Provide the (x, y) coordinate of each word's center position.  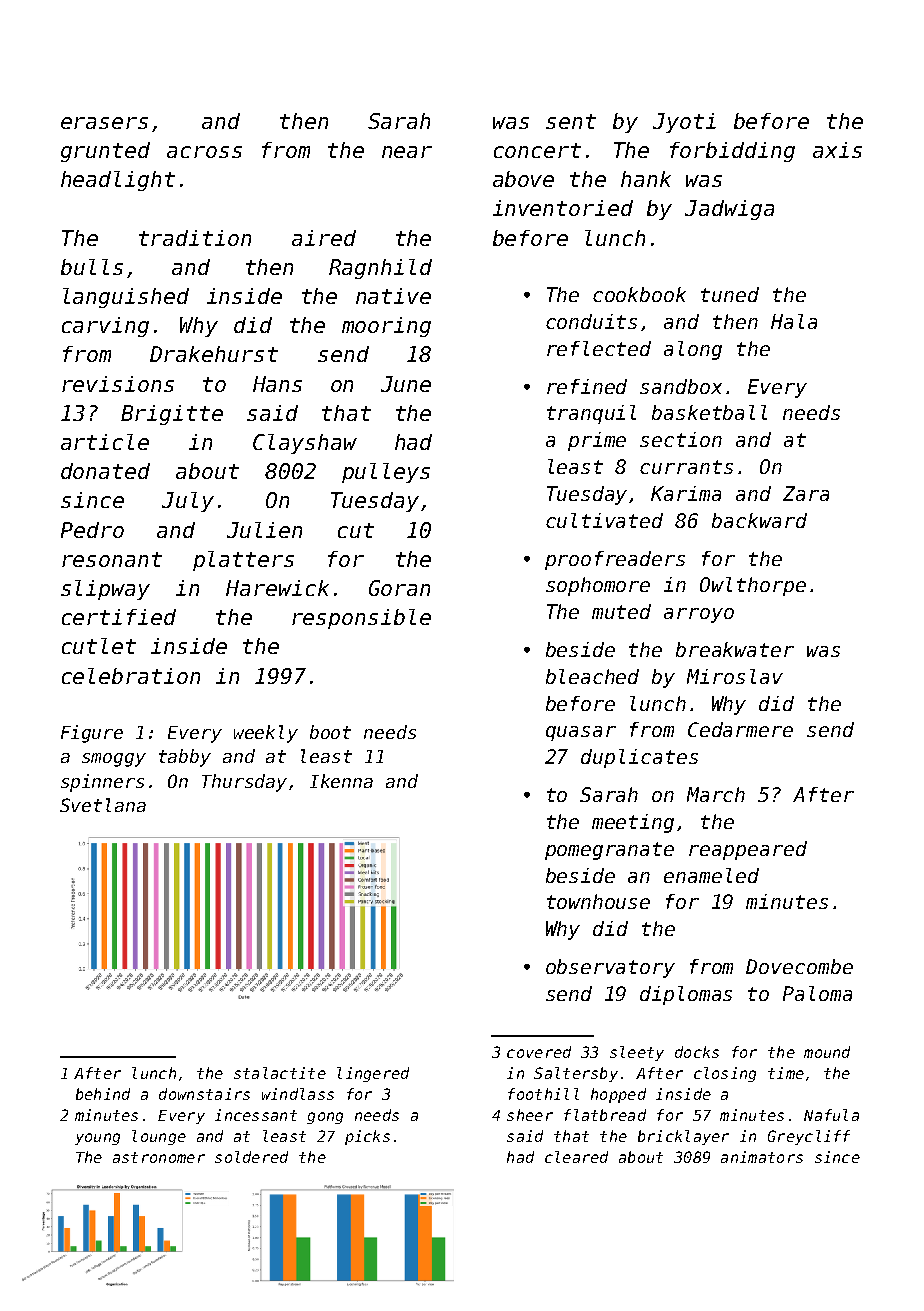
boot (330, 732)
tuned (730, 294)
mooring (386, 327)
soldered (251, 1157)
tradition (195, 238)
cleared (576, 1157)
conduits (591, 321)
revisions (118, 384)
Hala (794, 321)
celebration (131, 676)
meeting (633, 823)
